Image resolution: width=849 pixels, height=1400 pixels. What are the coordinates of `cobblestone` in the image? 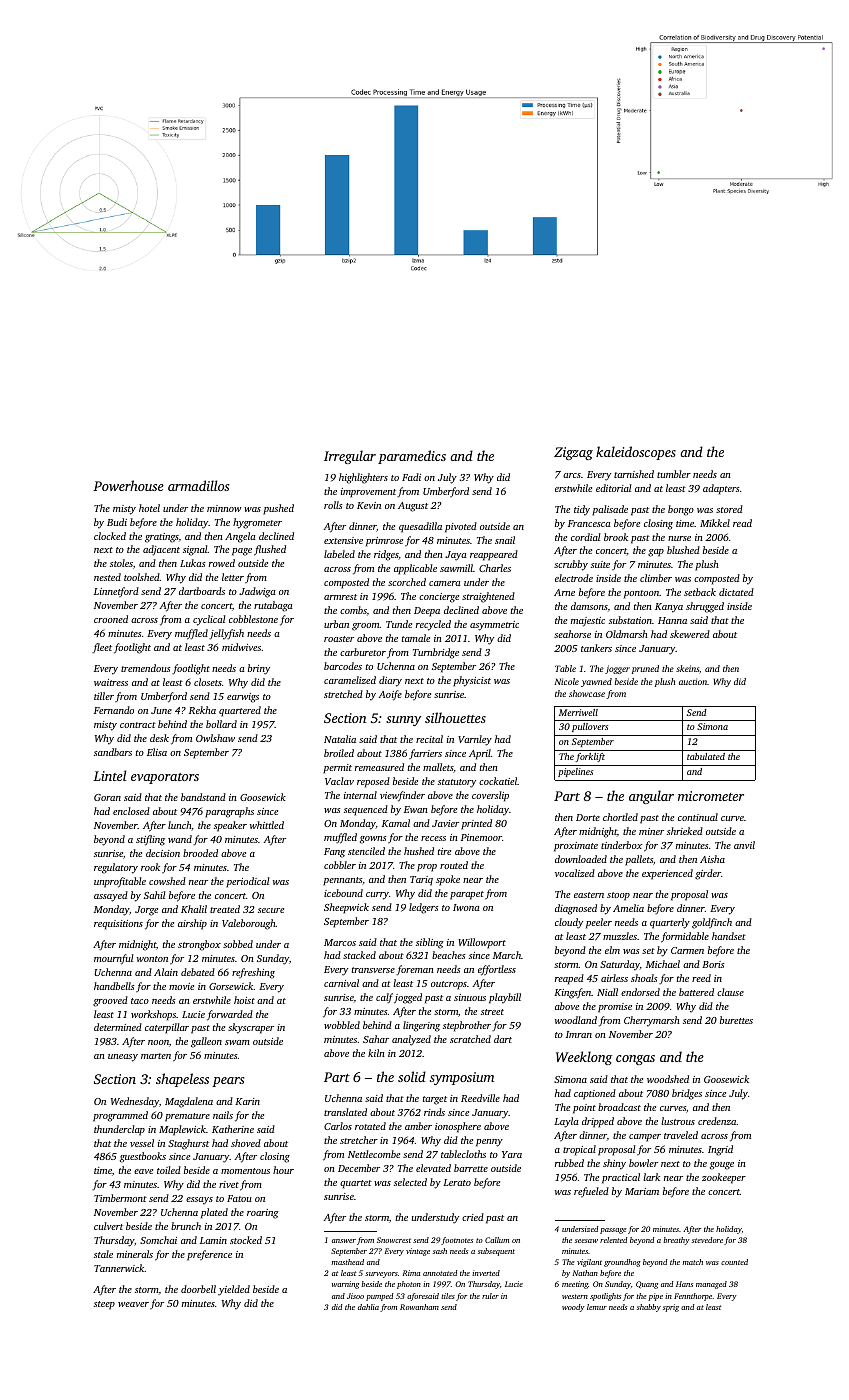 It's located at (253, 619).
